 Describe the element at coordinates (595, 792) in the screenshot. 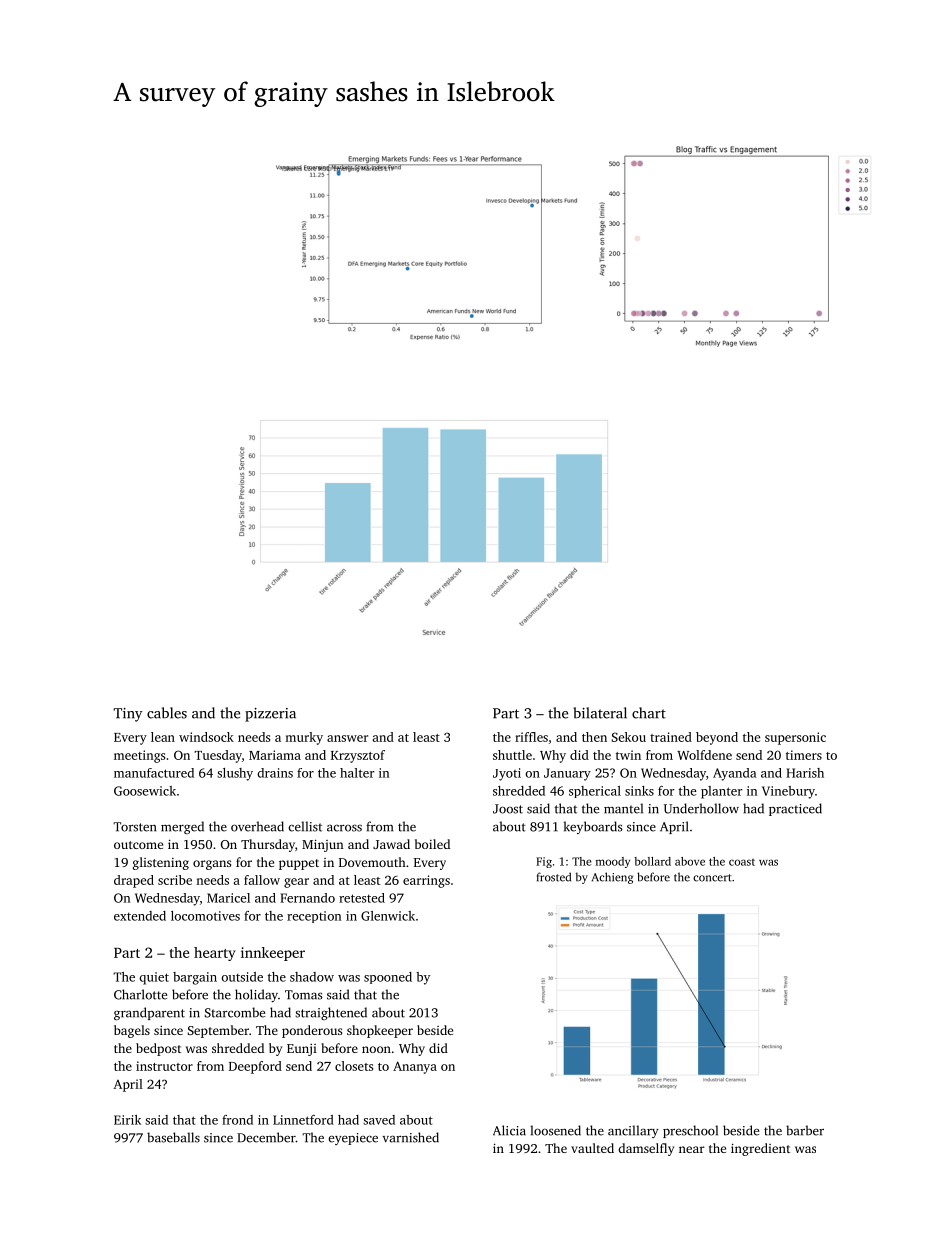

I see `spherical` at that location.
